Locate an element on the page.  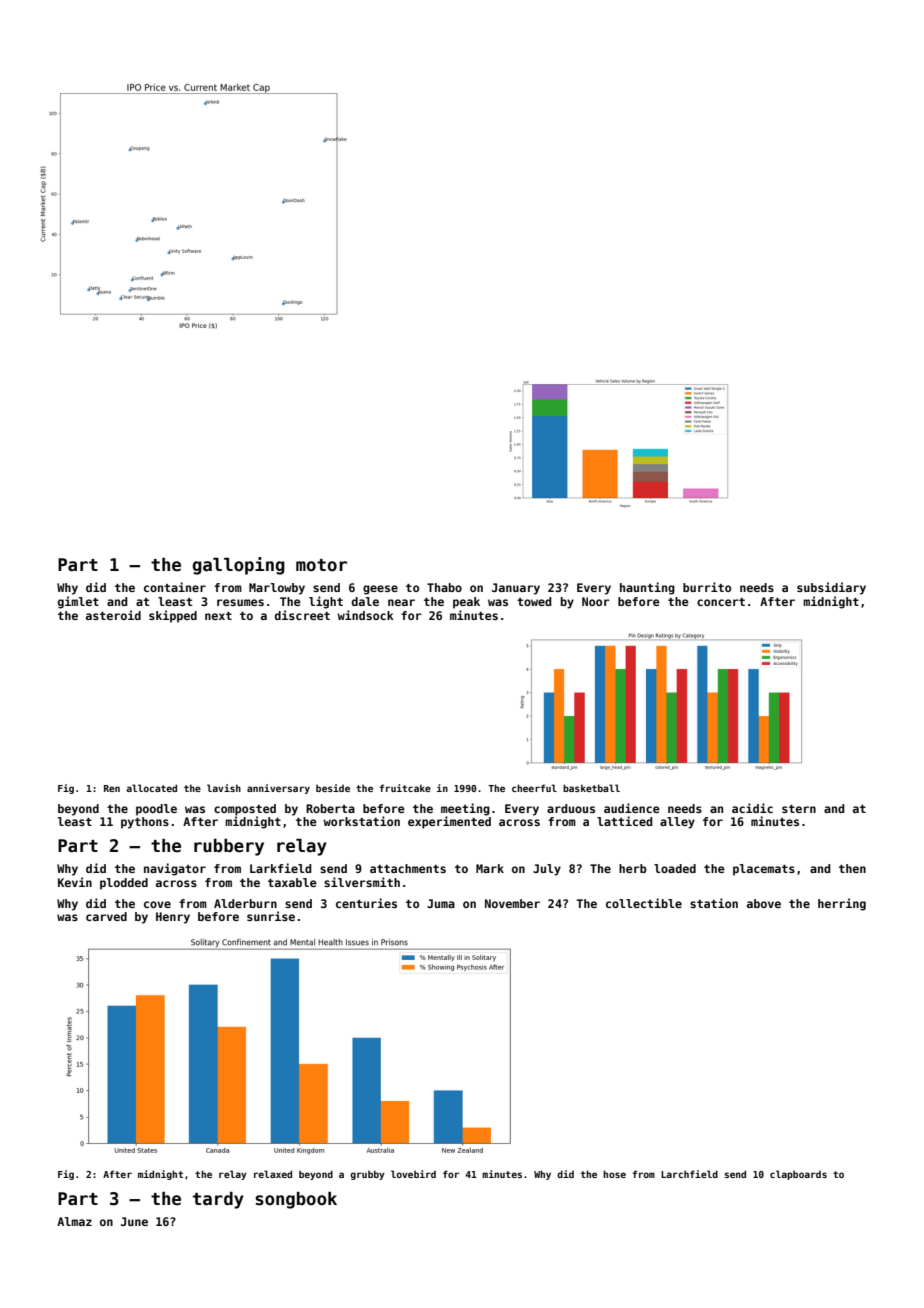
motor is located at coordinates (321, 565).
